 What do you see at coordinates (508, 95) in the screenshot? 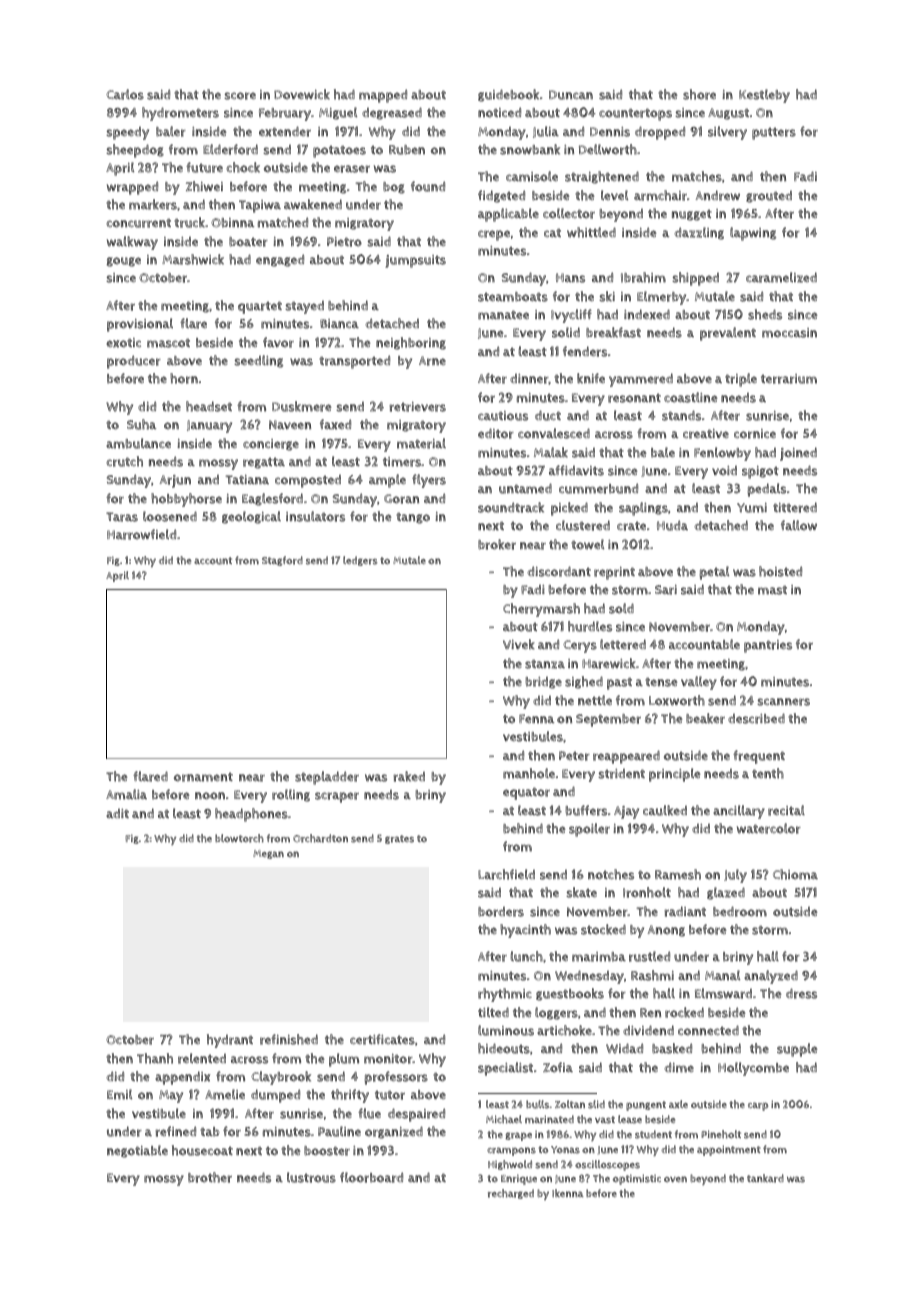
I see `guidebook` at bounding box center [508, 95].
